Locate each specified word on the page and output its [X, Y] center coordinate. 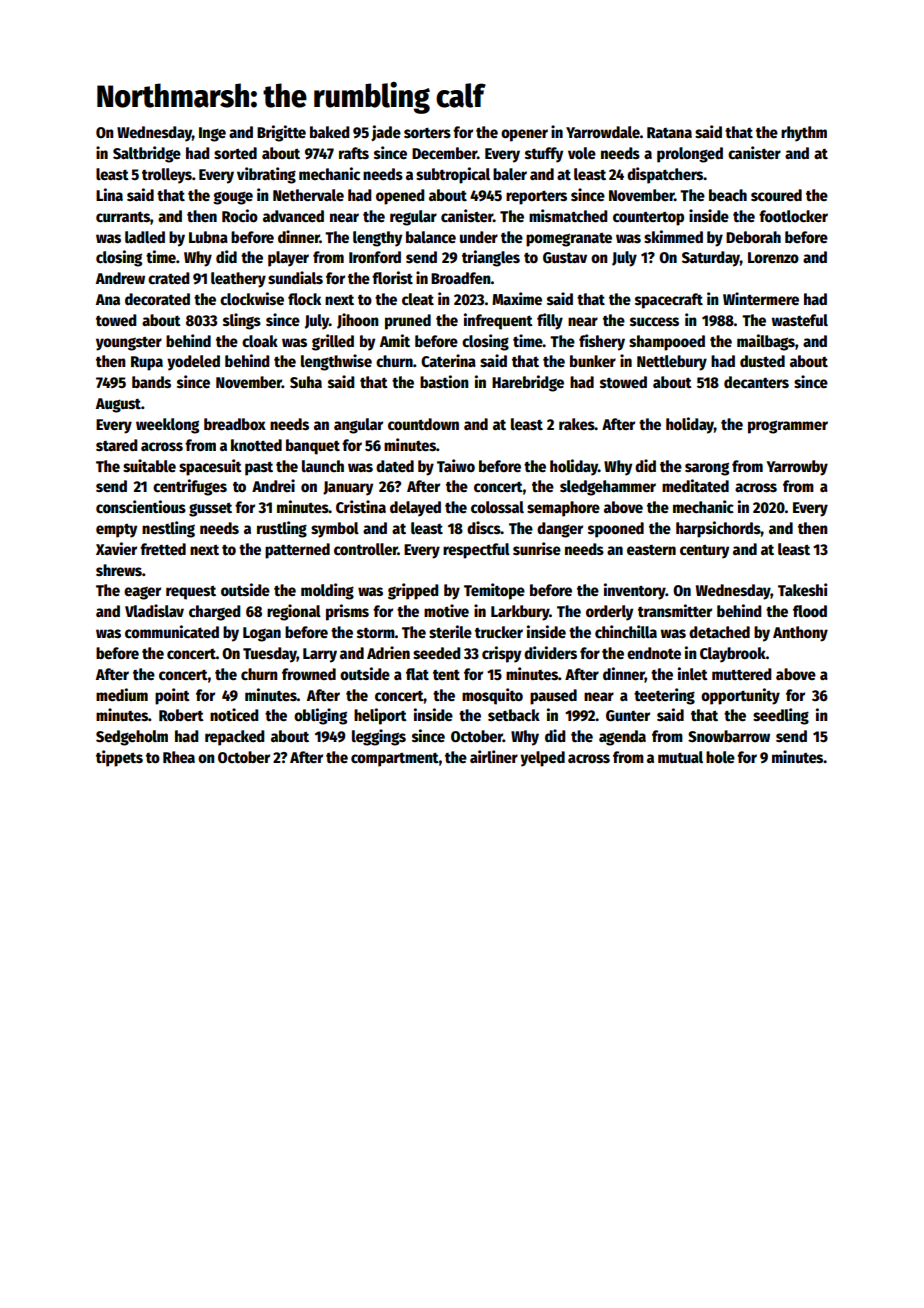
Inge [212, 134]
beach [728, 195]
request [191, 593]
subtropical [453, 175]
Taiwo [456, 465]
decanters [756, 382]
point [172, 696]
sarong [707, 469]
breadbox [235, 424]
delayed [415, 509]
